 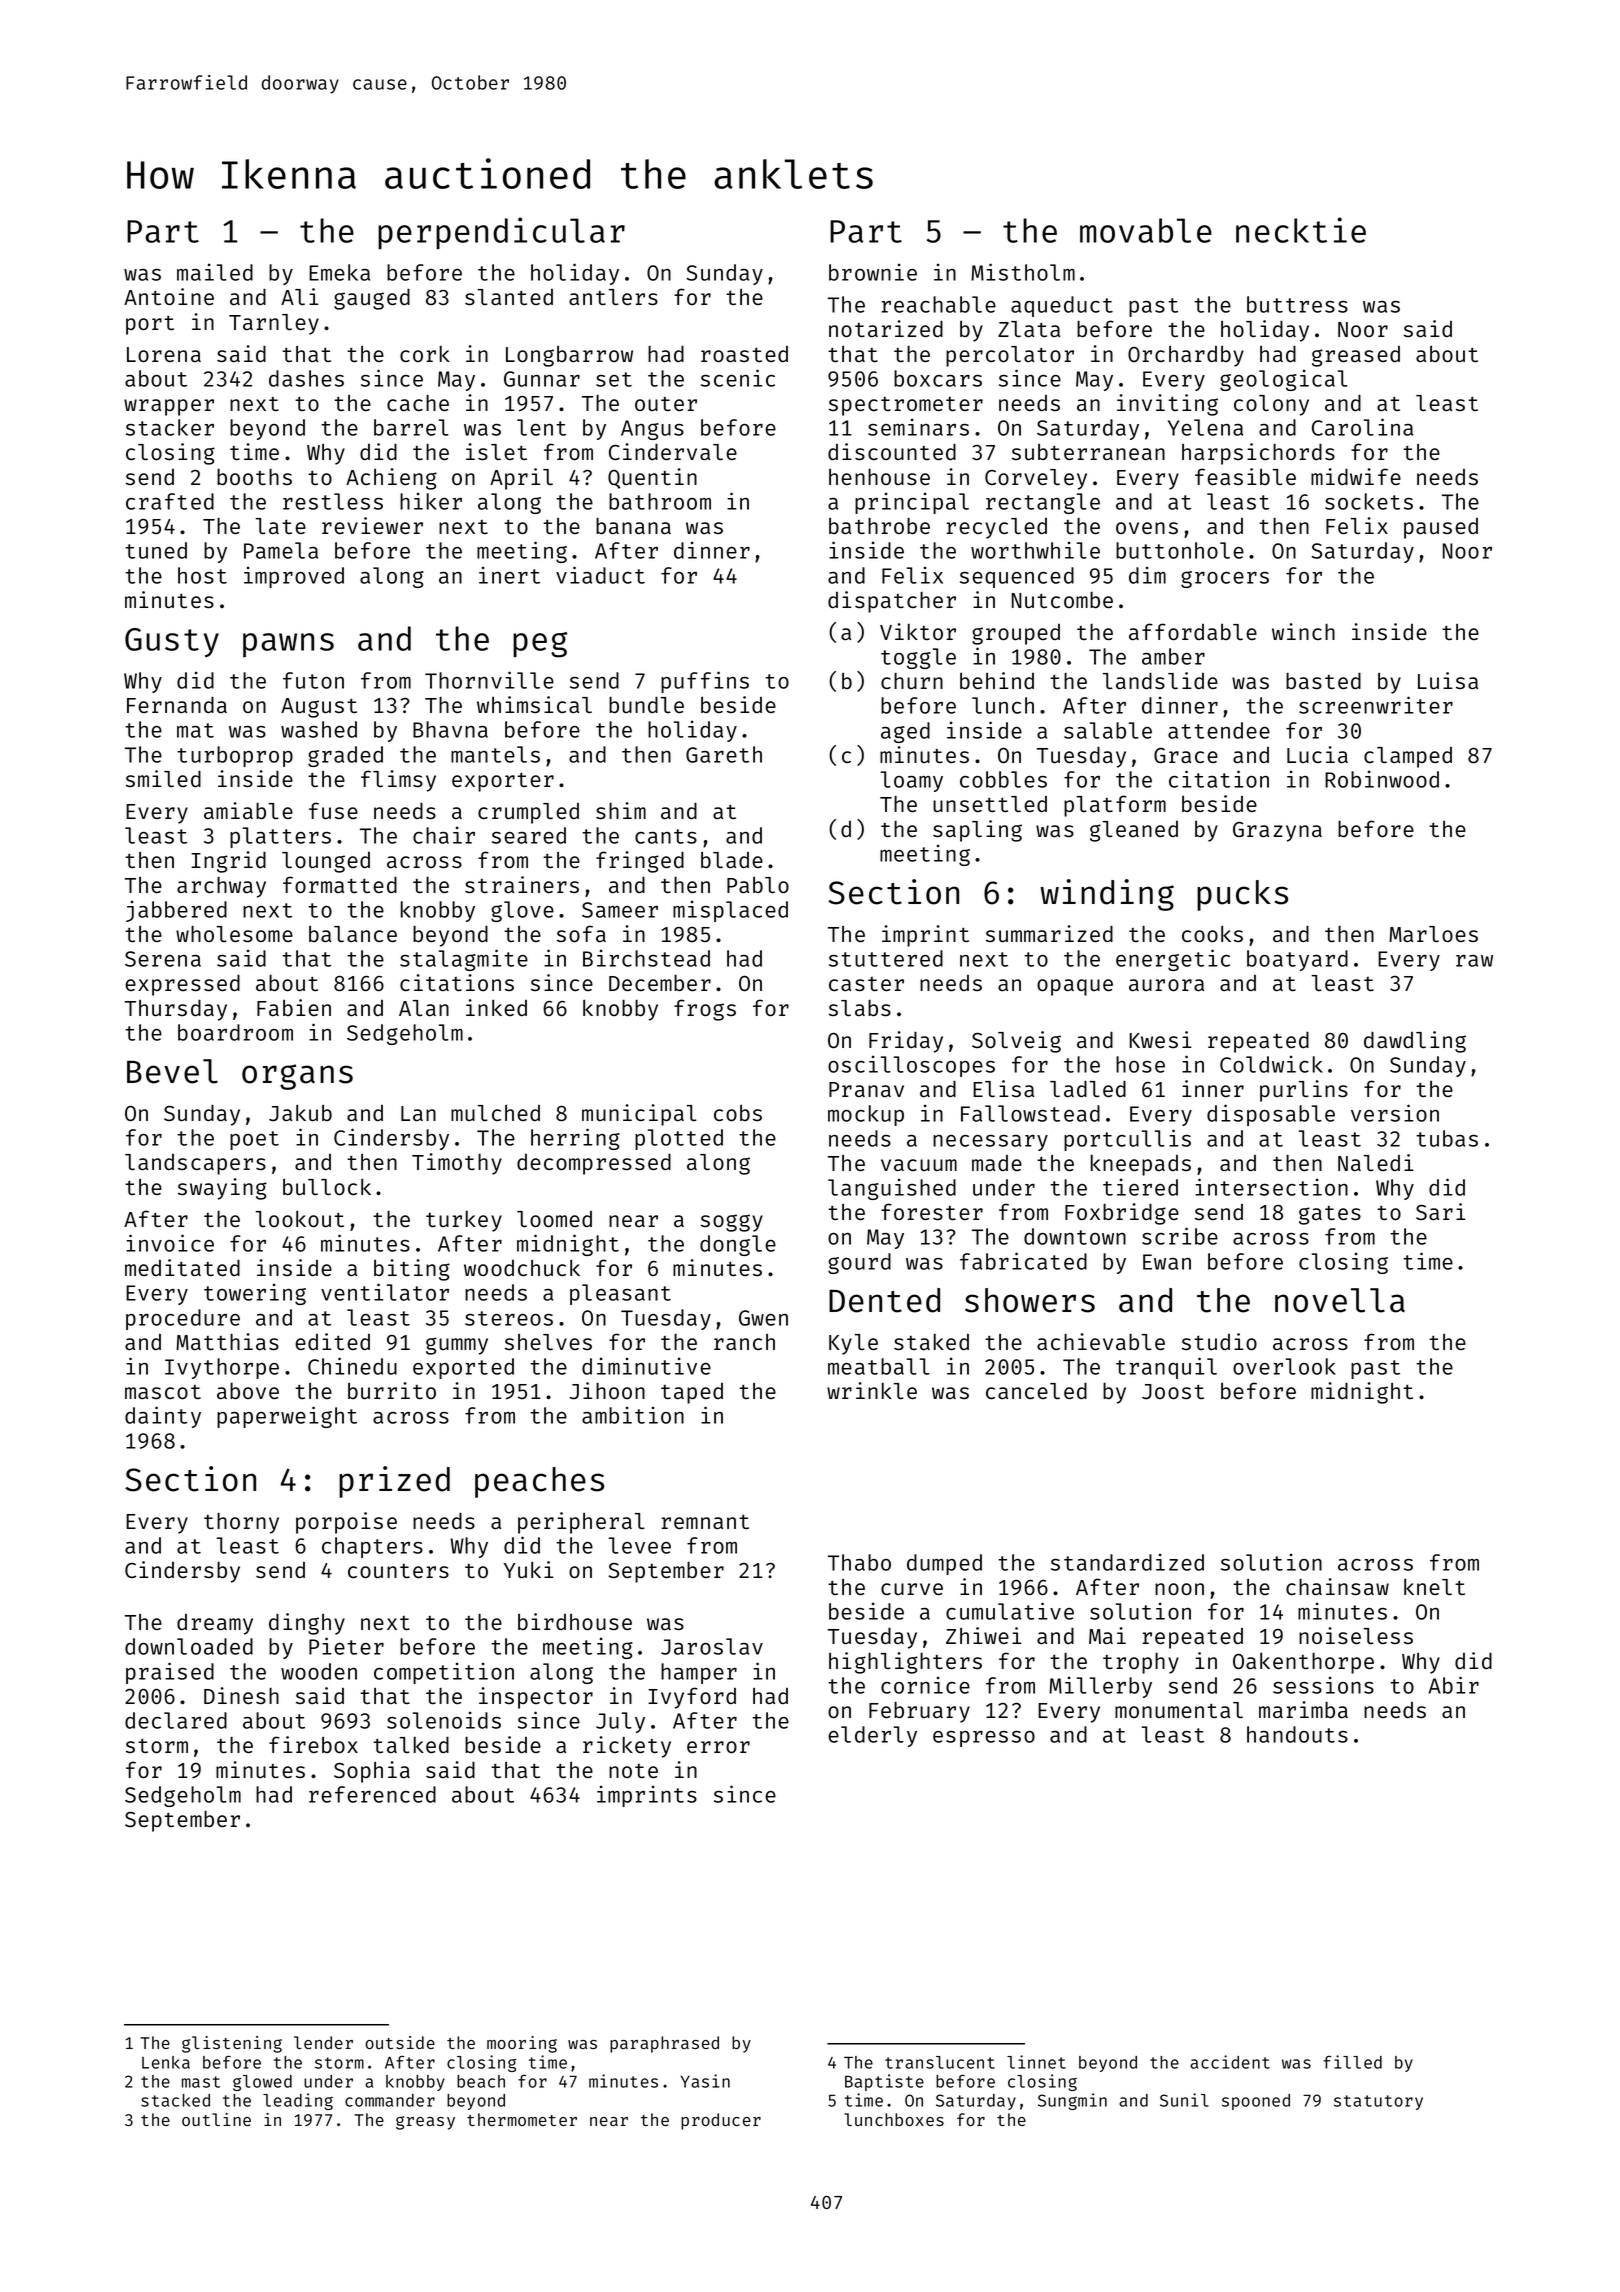 I want to click on stacked, so click(x=175, y=2100).
